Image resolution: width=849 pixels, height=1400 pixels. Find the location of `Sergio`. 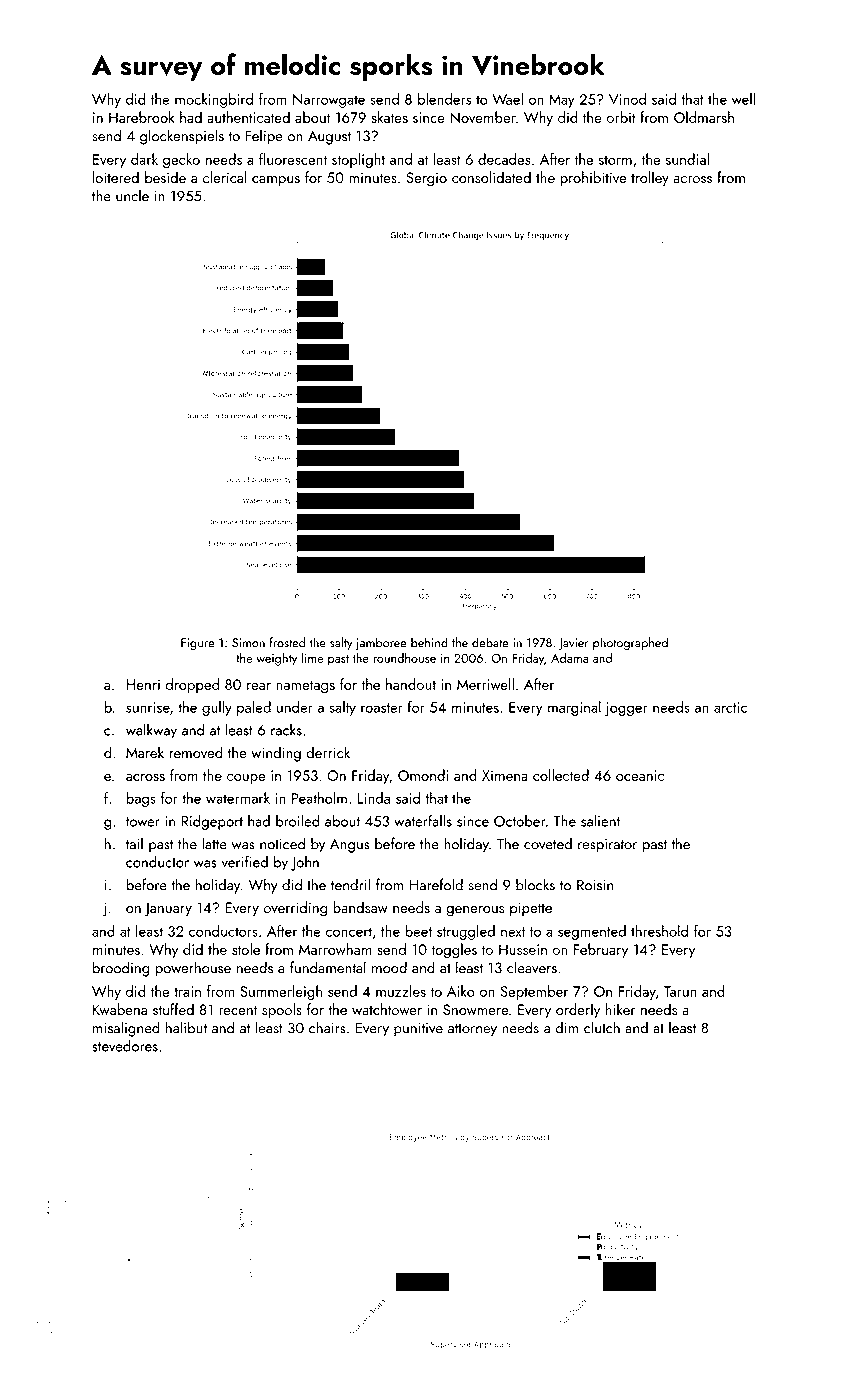

Sergio is located at coordinates (426, 179).
